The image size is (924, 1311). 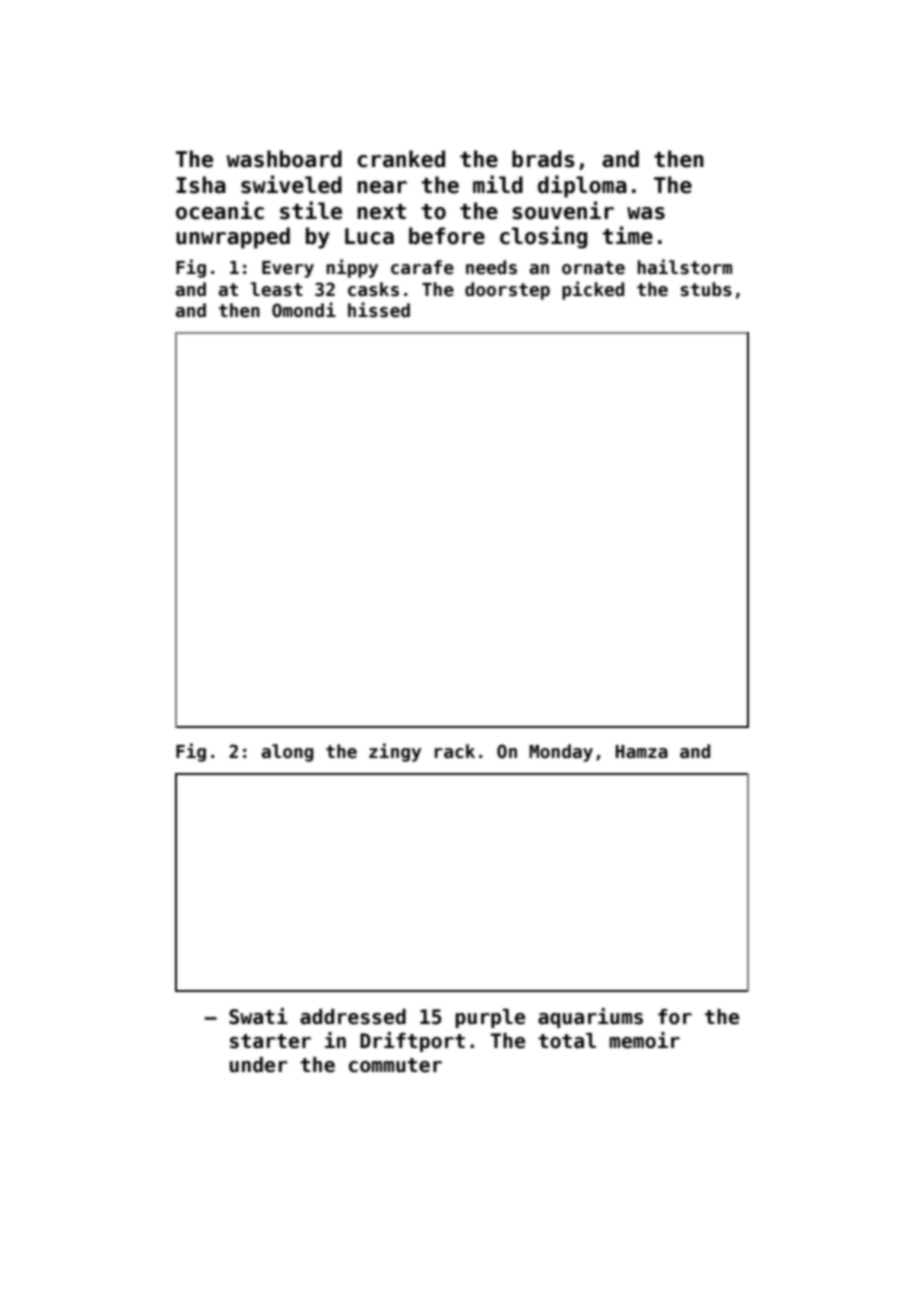 What do you see at coordinates (258, 1065) in the page?
I see `under` at bounding box center [258, 1065].
